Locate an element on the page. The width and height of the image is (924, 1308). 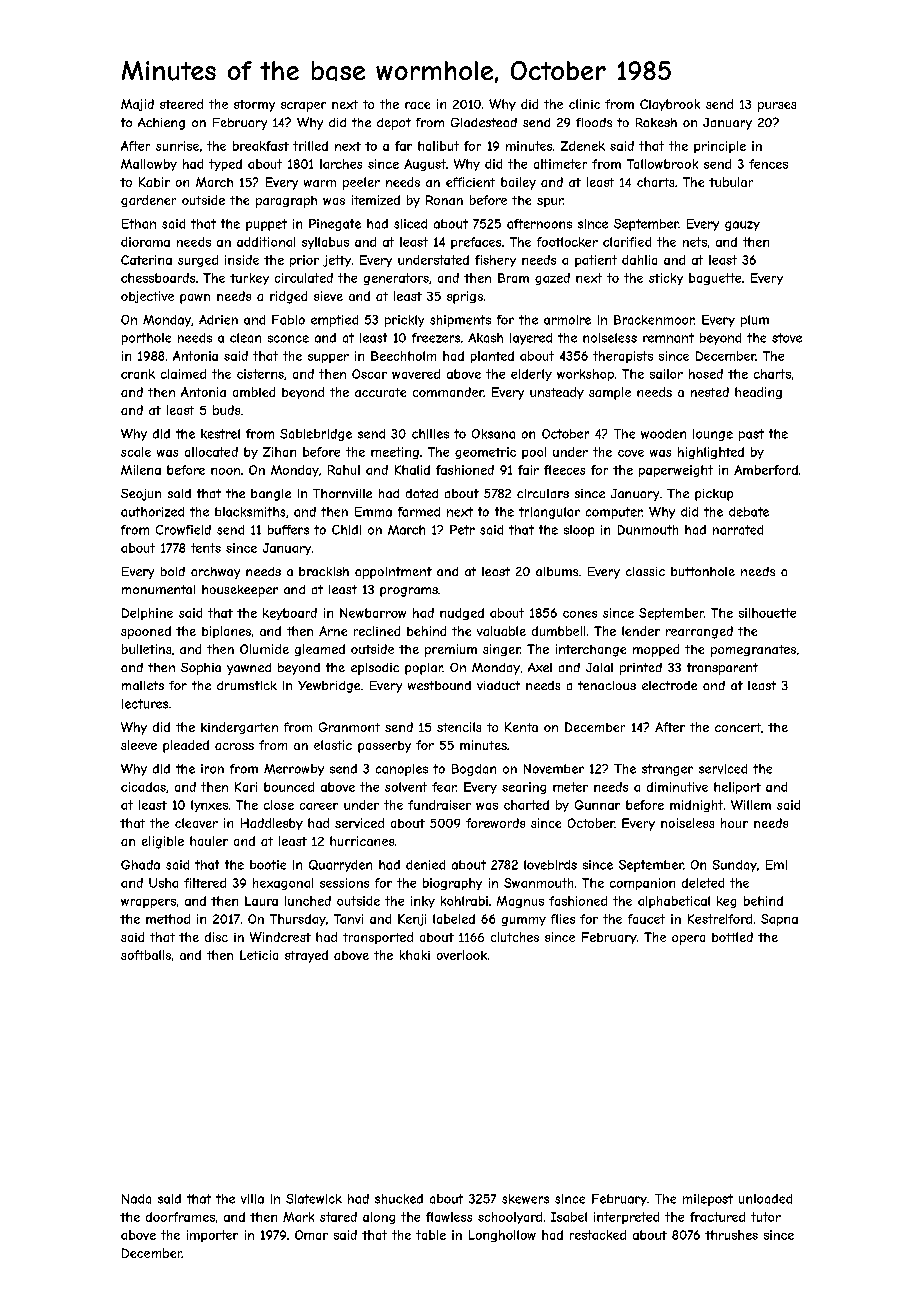
Petr is located at coordinates (462, 530).
